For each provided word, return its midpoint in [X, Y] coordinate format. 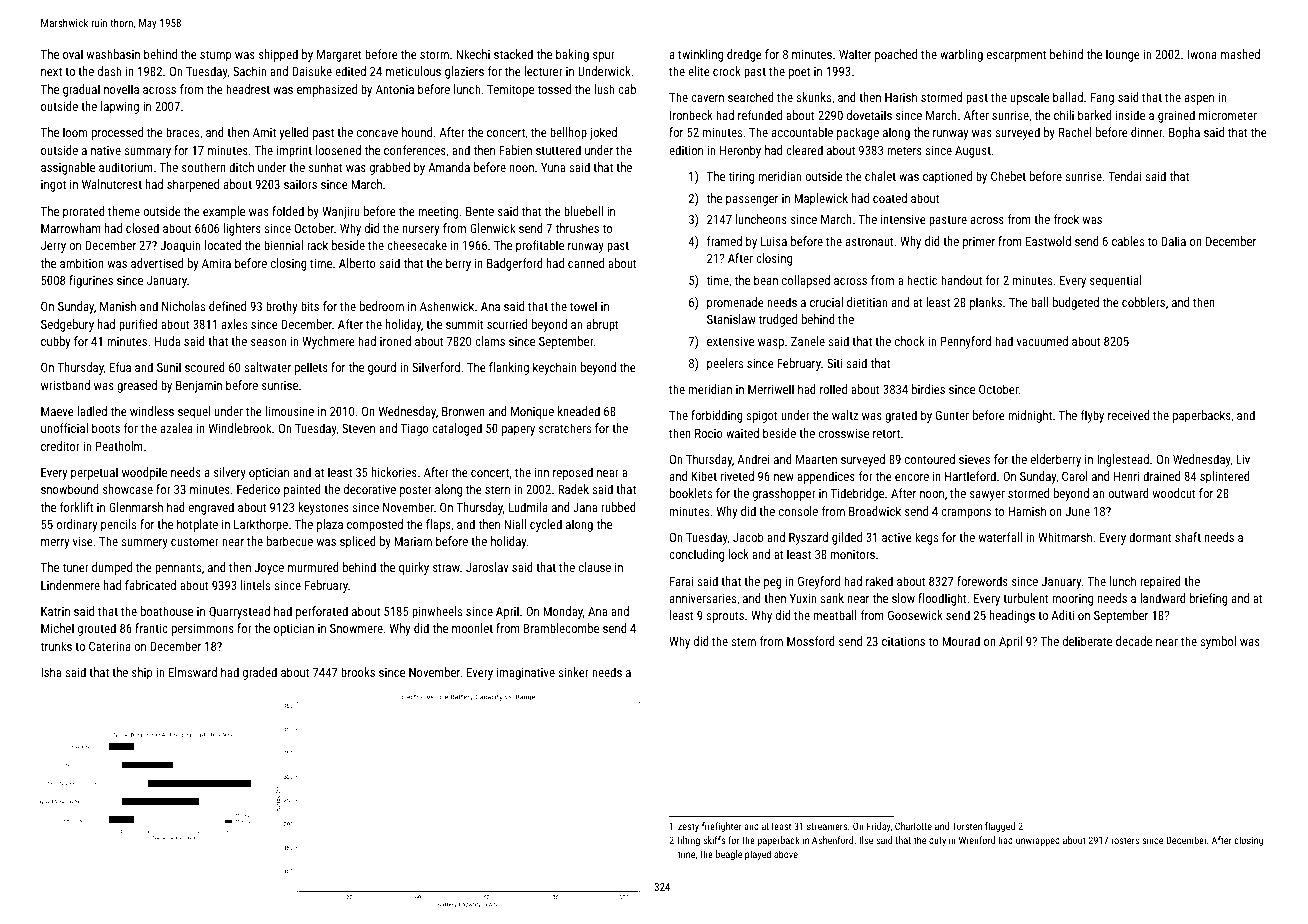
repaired [1160, 582]
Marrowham [71, 228]
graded [260, 673]
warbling [961, 55]
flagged [1000, 827]
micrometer [1228, 115]
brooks [358, 672]
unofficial [64, 428]
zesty [688, 827]
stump [216, 56]
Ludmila [528, 507]
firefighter [721, 827]
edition [686, 150]
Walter [855, 54]
